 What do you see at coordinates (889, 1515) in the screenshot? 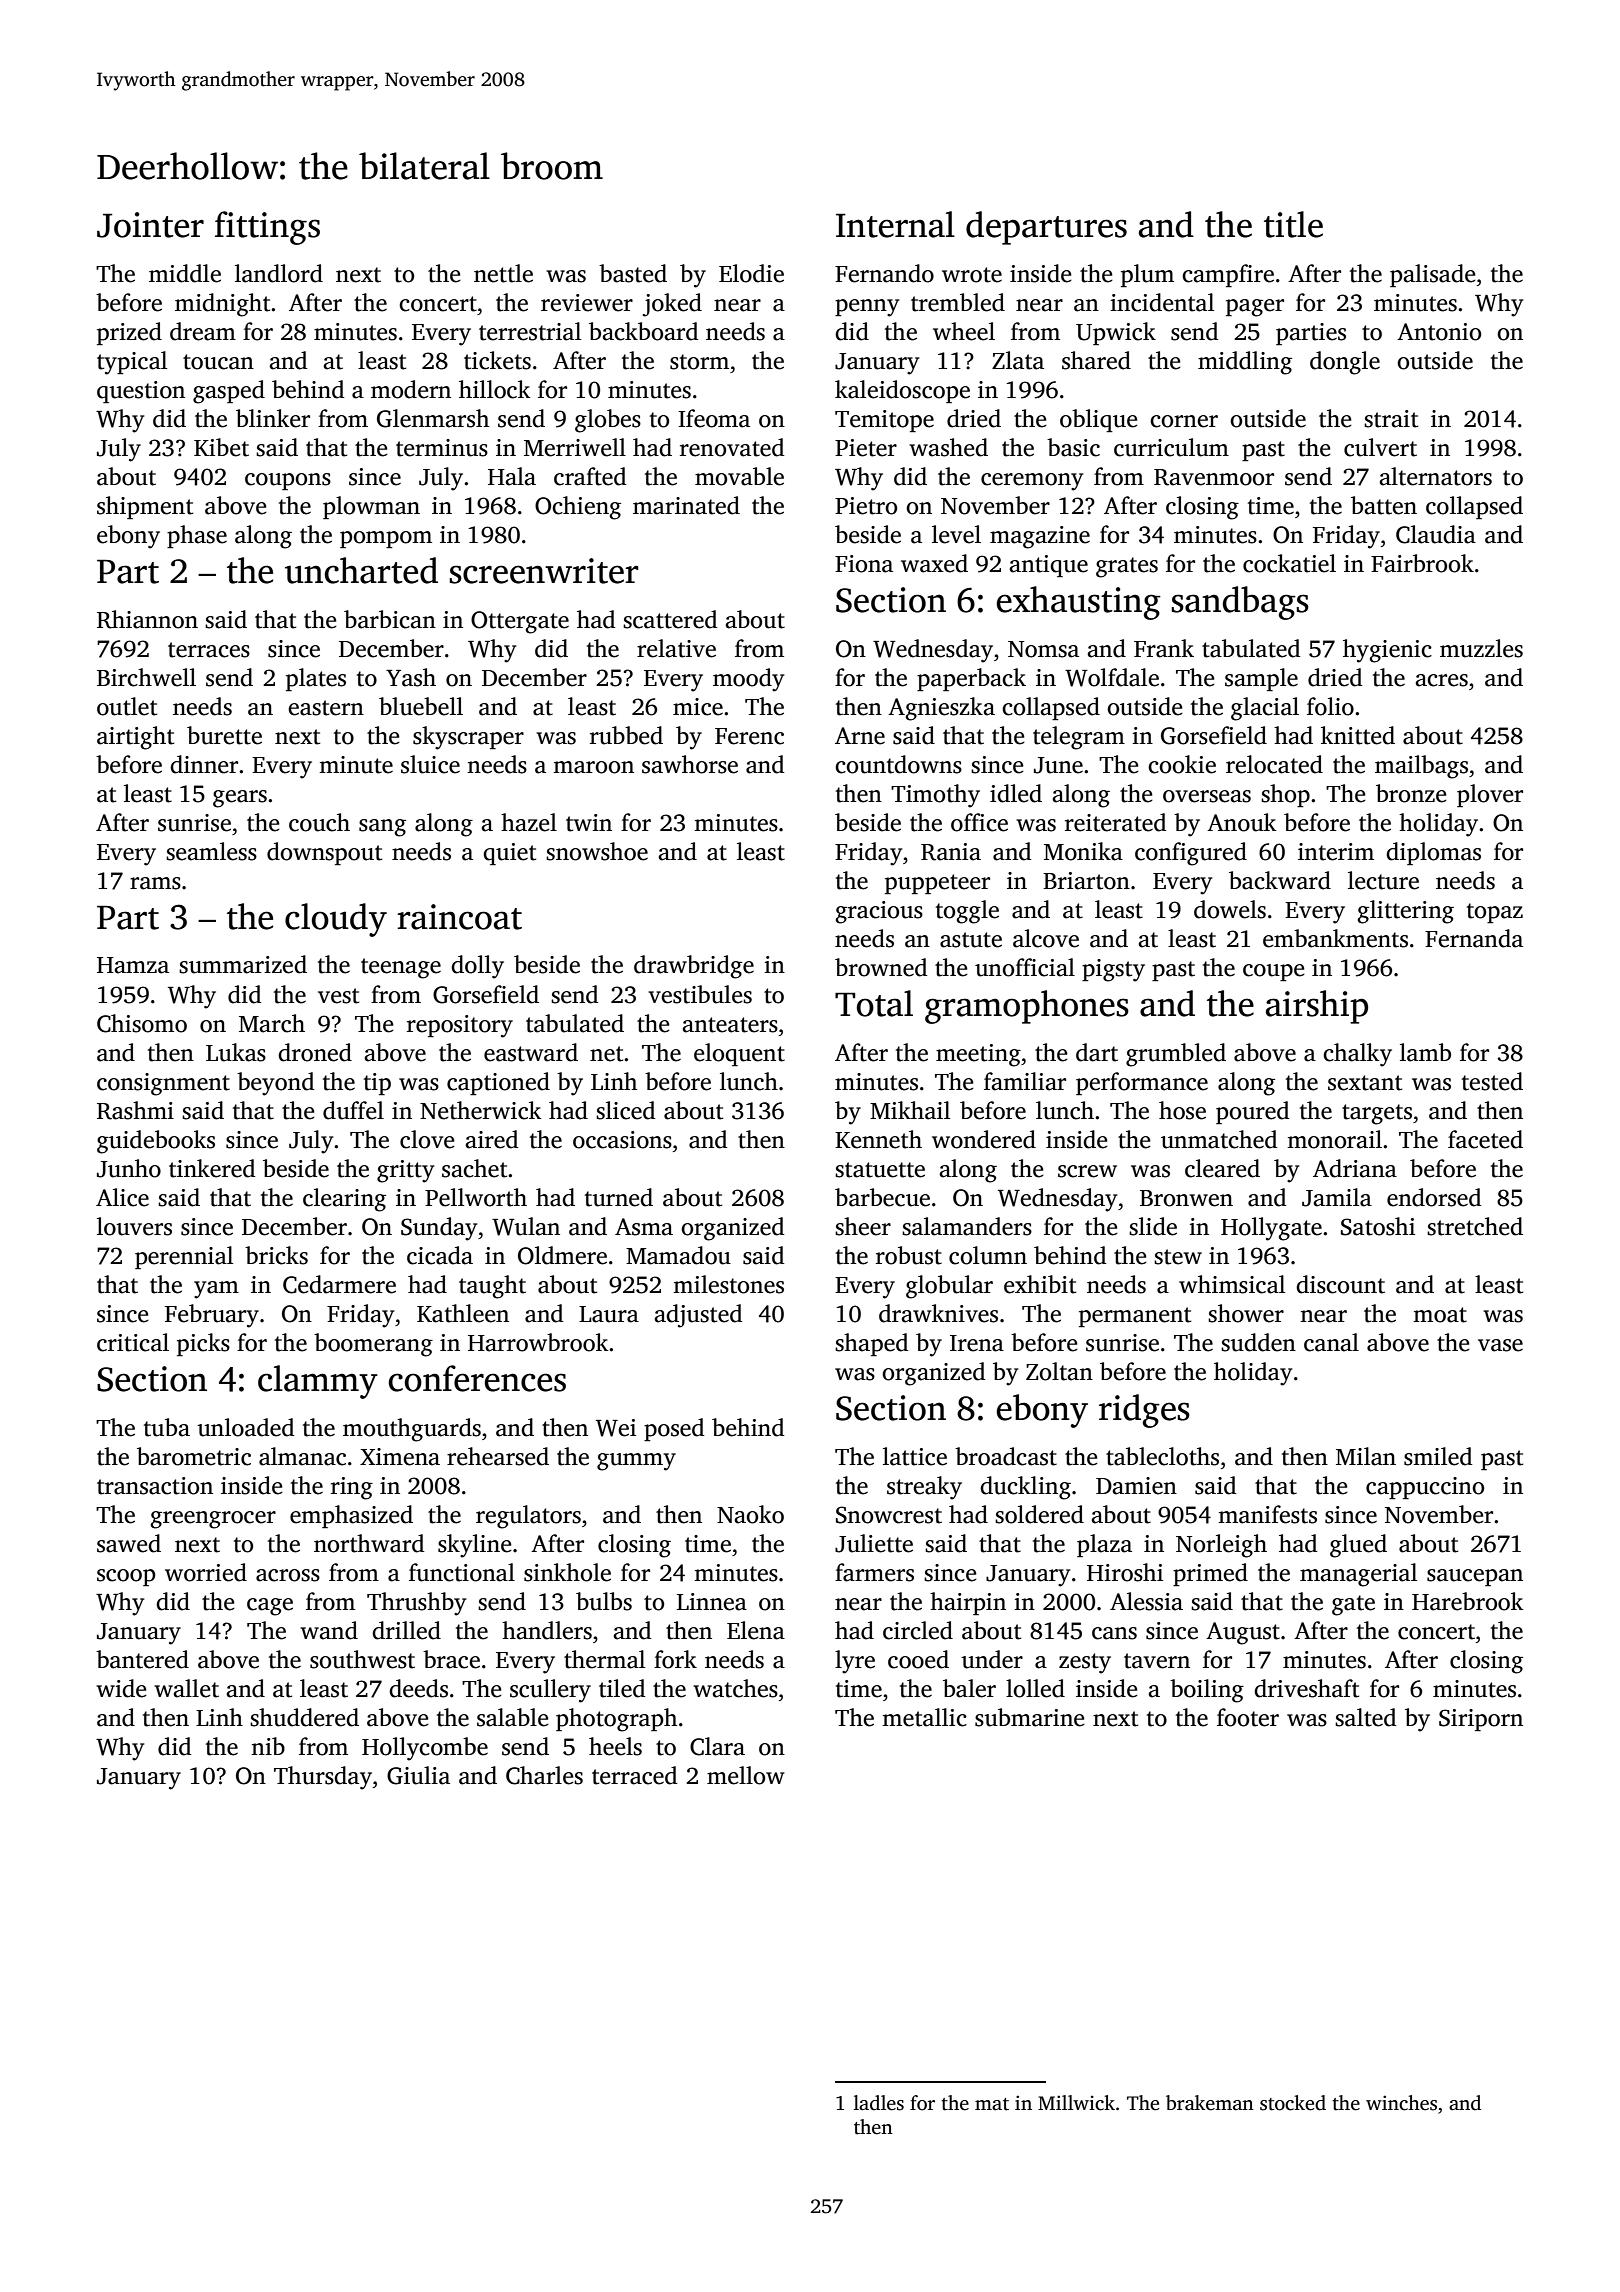
I see `Snowcrest` at bounding box center [889, 1515].
